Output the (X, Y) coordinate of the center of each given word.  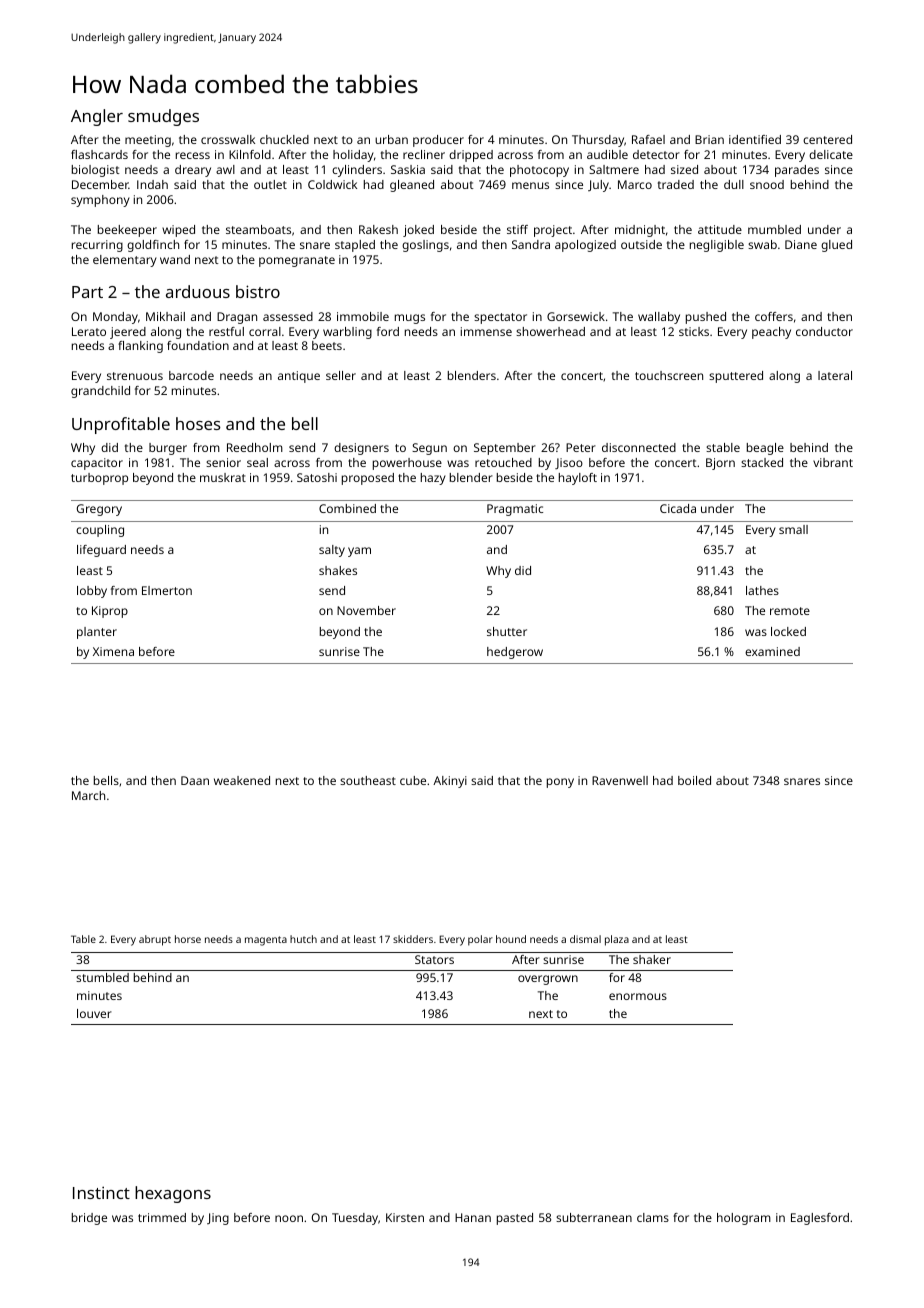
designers (361, 449)
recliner (424, 154)
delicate (831, 154)
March (88, 795)
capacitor (97, 464)
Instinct (101, 1192)
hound (511, 939)
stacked (762, 462)
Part (87, 292)
